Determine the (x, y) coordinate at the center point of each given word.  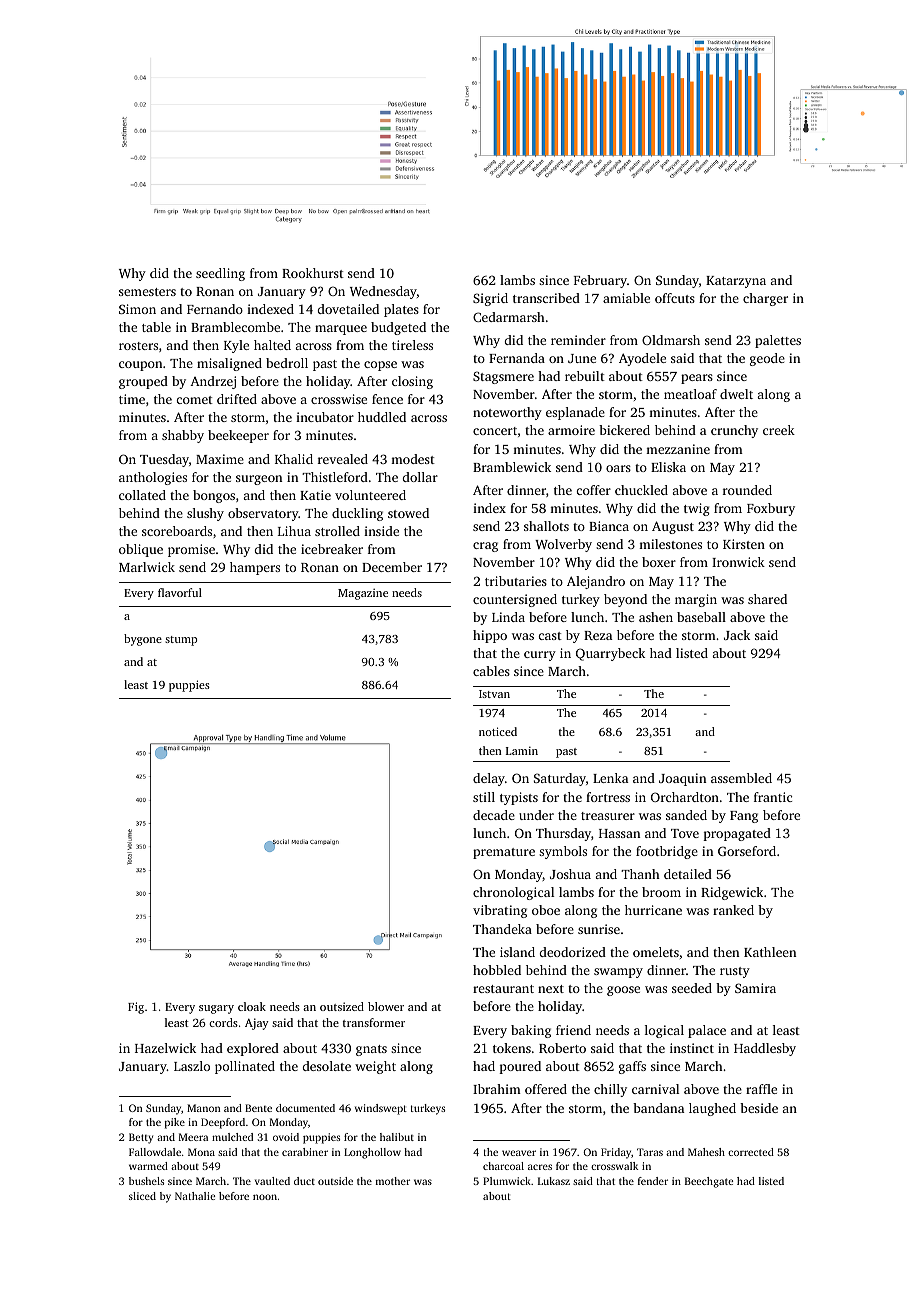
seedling (220, 274)
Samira (755, 988)
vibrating (500, 911)
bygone (143, 640)
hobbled (497, 970)
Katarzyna (736, 282)
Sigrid (490, 299)
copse (380, 366)
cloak (252, 1006)
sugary (216, 1009)
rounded (747, 490)
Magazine (363, 594)
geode (767, 359)
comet (195, 400)
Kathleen (770, 952)
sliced (142, 1196)
